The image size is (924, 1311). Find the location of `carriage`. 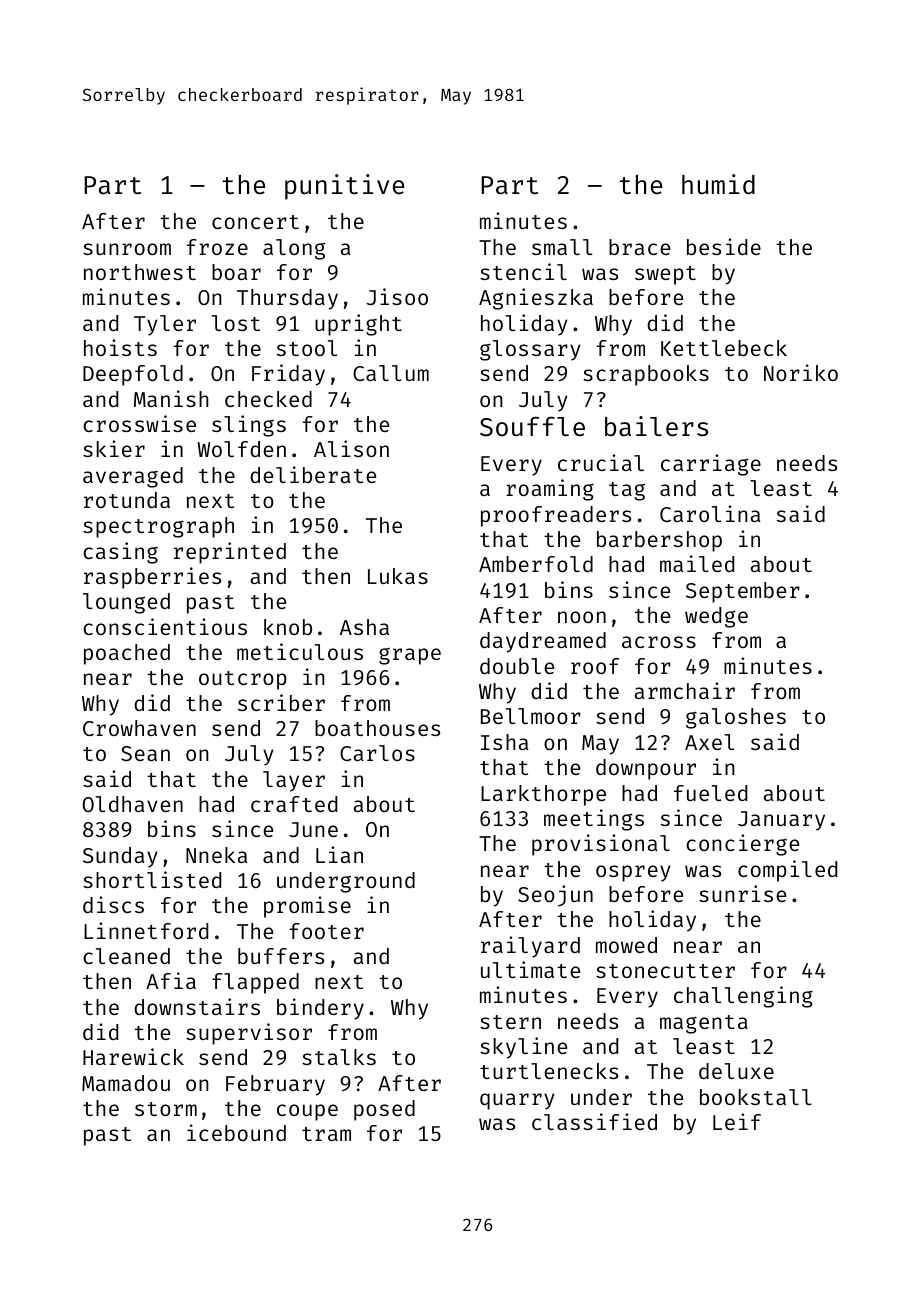

carriage is located at coordinates (711, 465).
